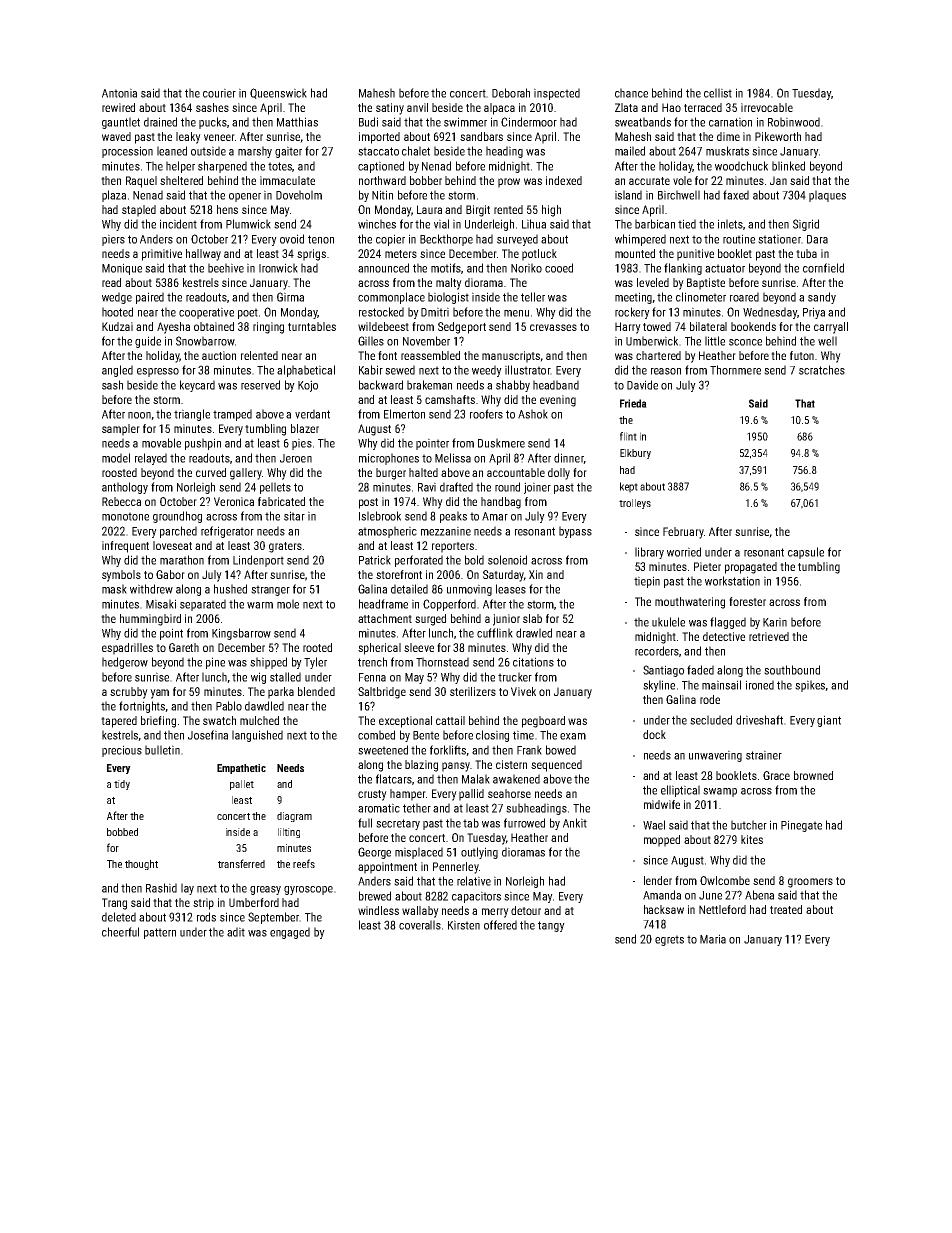  What do you see at coordinates (120, 932) in the document?
I see `cheerful` at bounding box center [120, 932].
